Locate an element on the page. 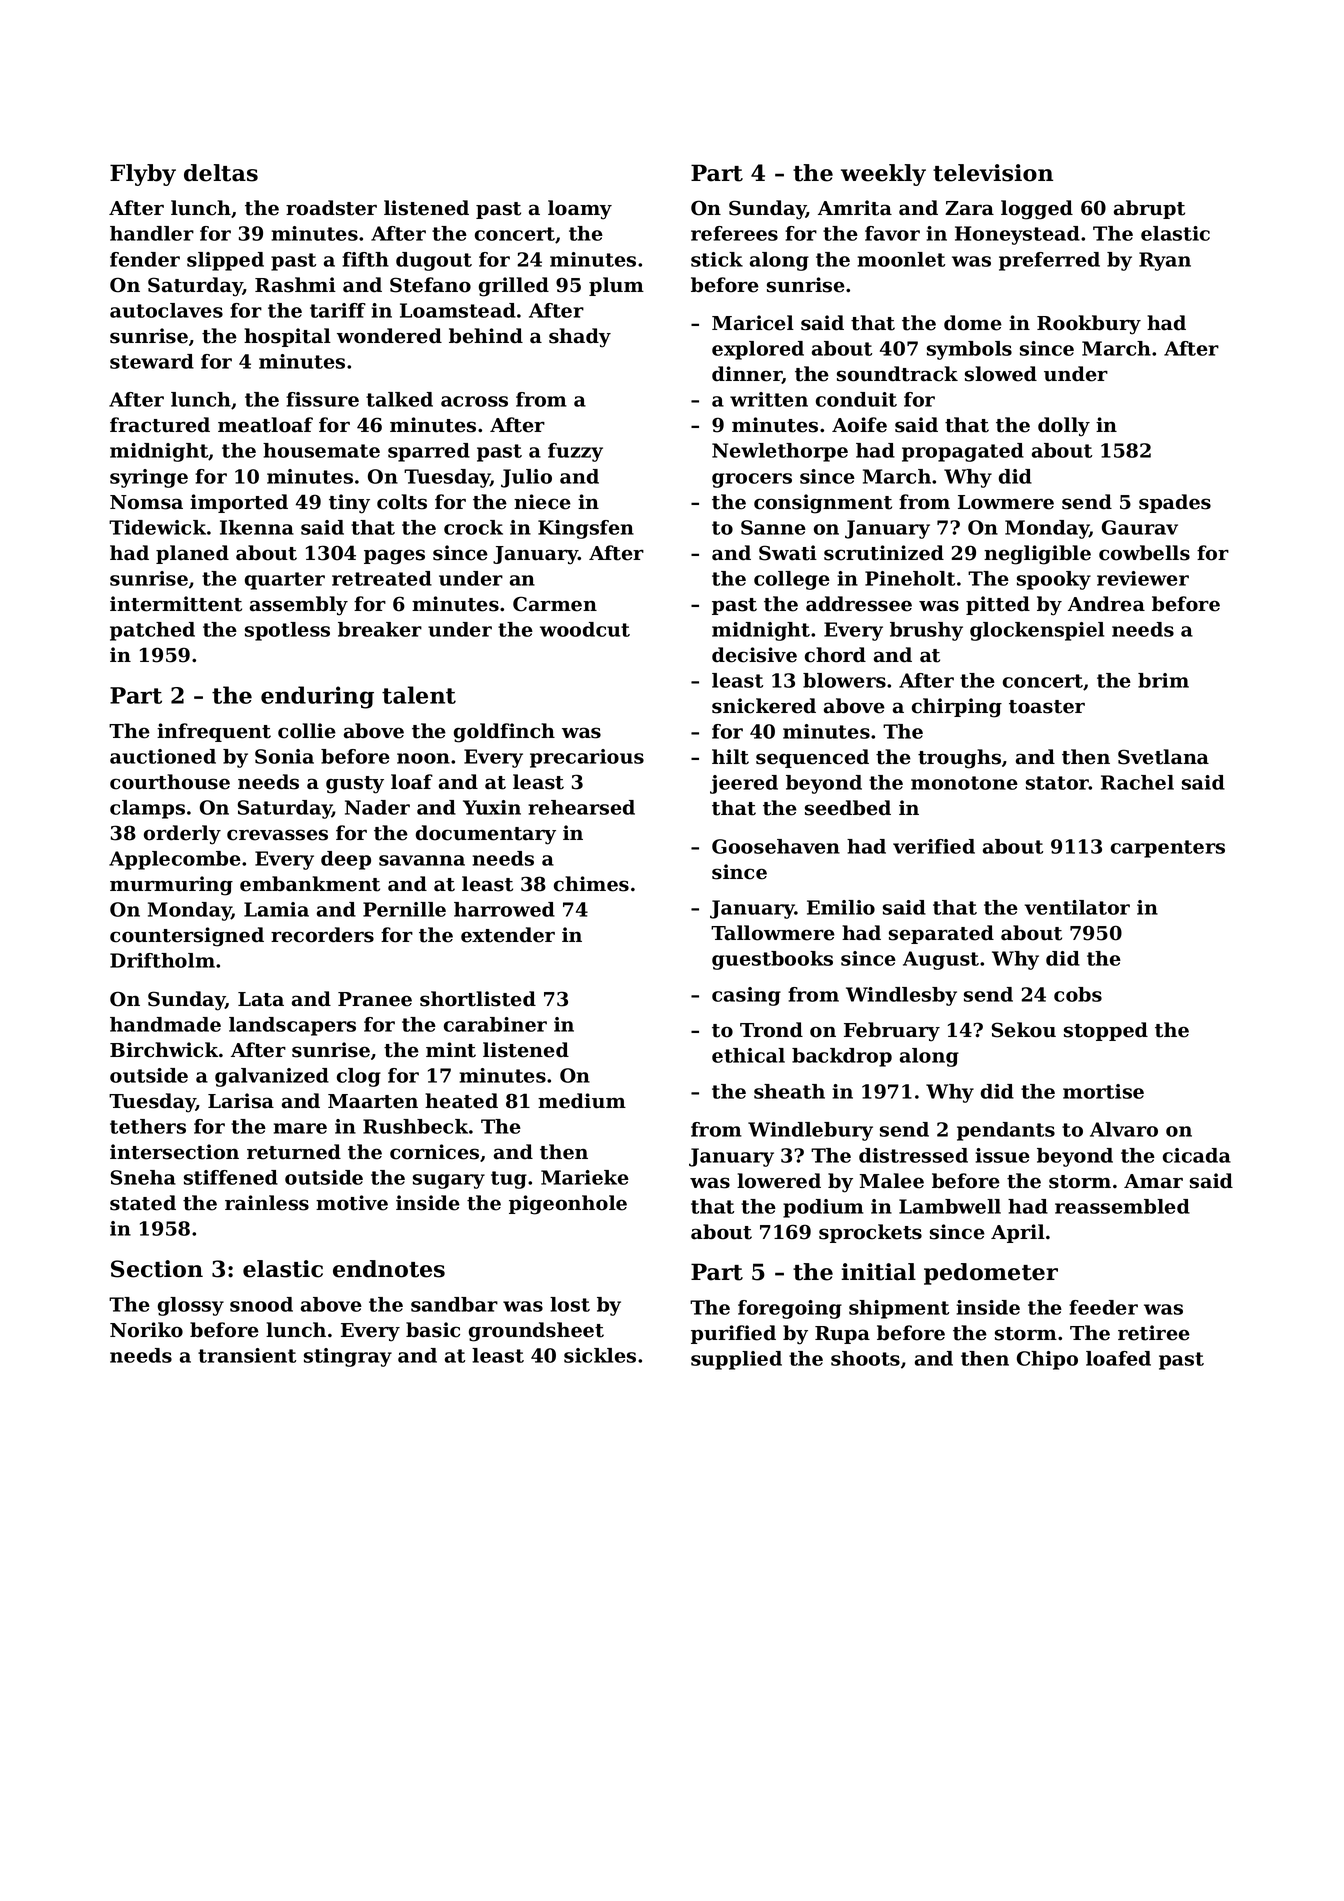  deltas is located at coordinates (221, 173).
